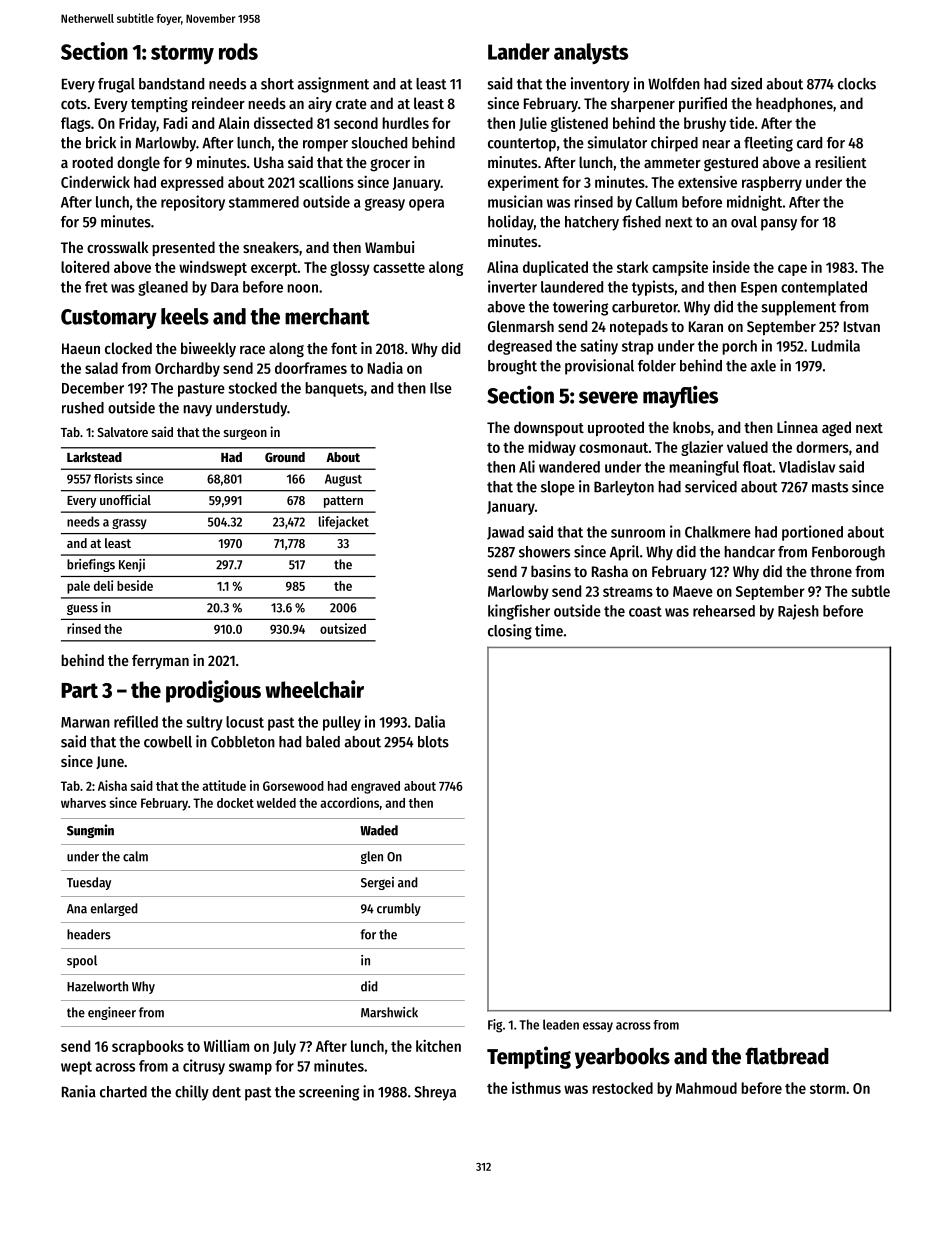  Describe the element at coordinates (544, 552) in the screenshot. I see `showers` at that location.
